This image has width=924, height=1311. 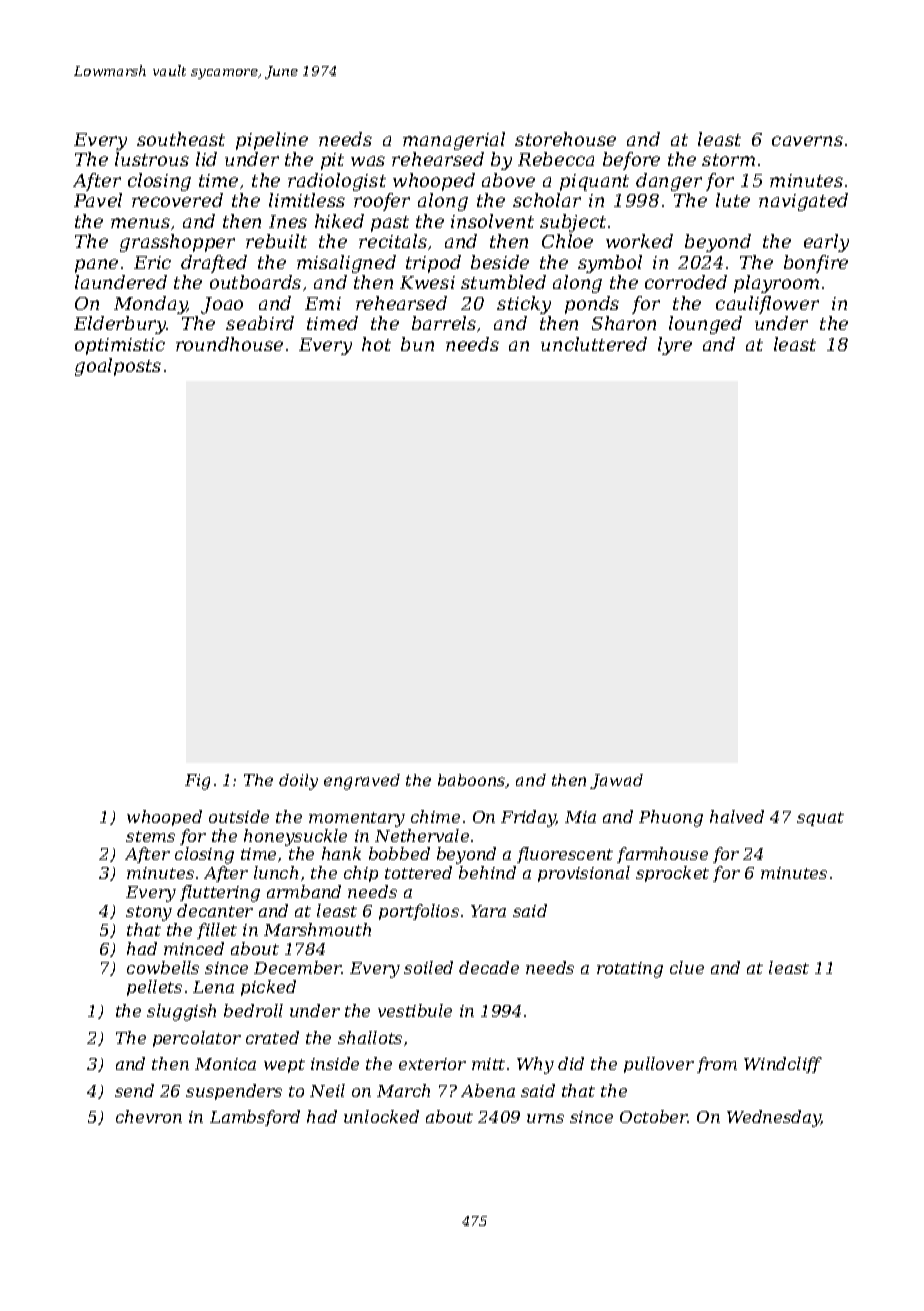 What do you see at coordinates (376, 344) in the image?
I see `hot` at bounding box center [376, 344].
